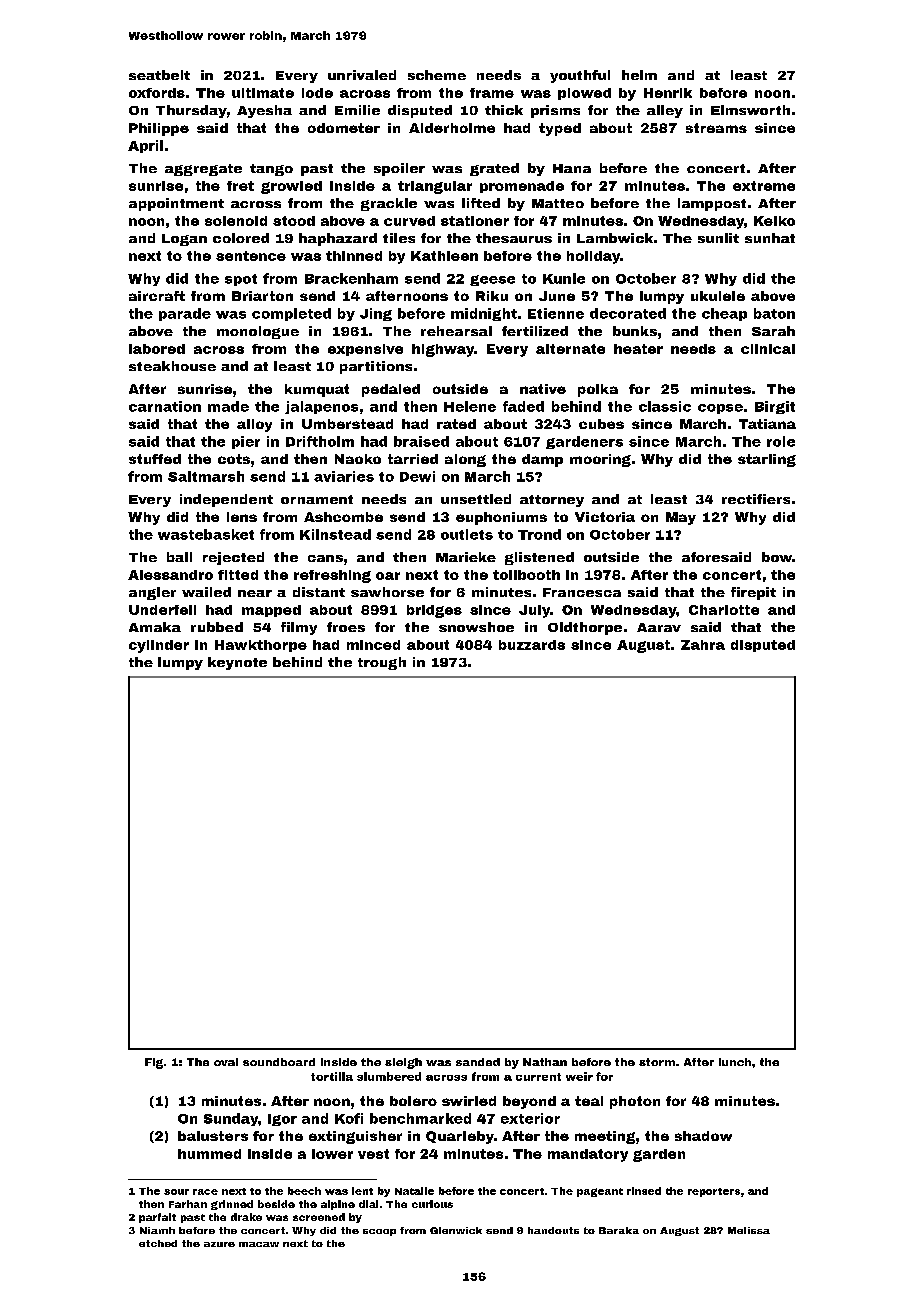 Image resolution: width=924 pixels, height=1314 pixels. I want to click on lunch, so click(735, 1062).
